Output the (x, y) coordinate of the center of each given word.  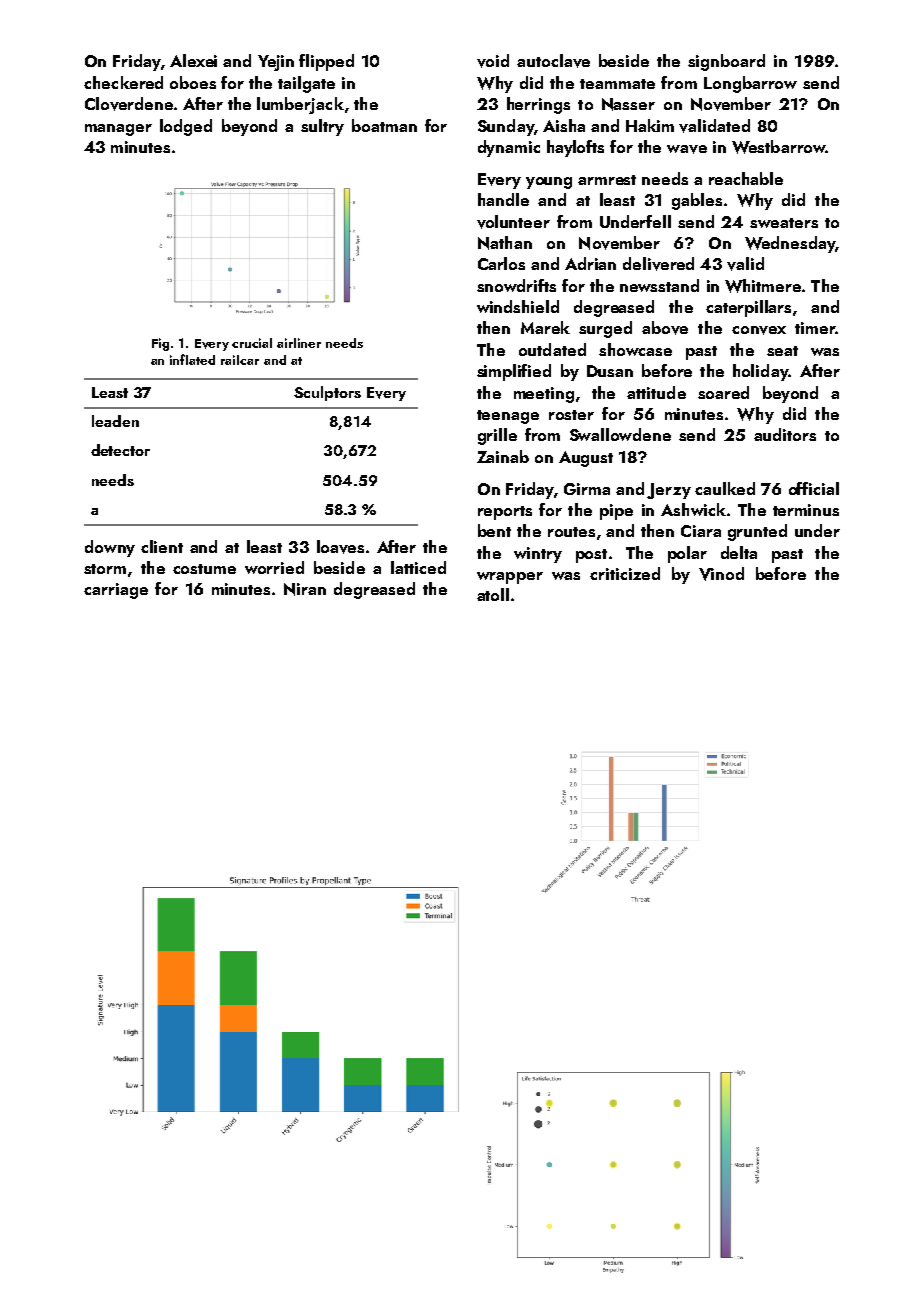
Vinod (721, 574)
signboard (726, 62)
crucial (252, 343)
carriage (116, 591)
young (549, 183)
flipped (326, 62)
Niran (305, 589)
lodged (186, 127)
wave (687, 149)
